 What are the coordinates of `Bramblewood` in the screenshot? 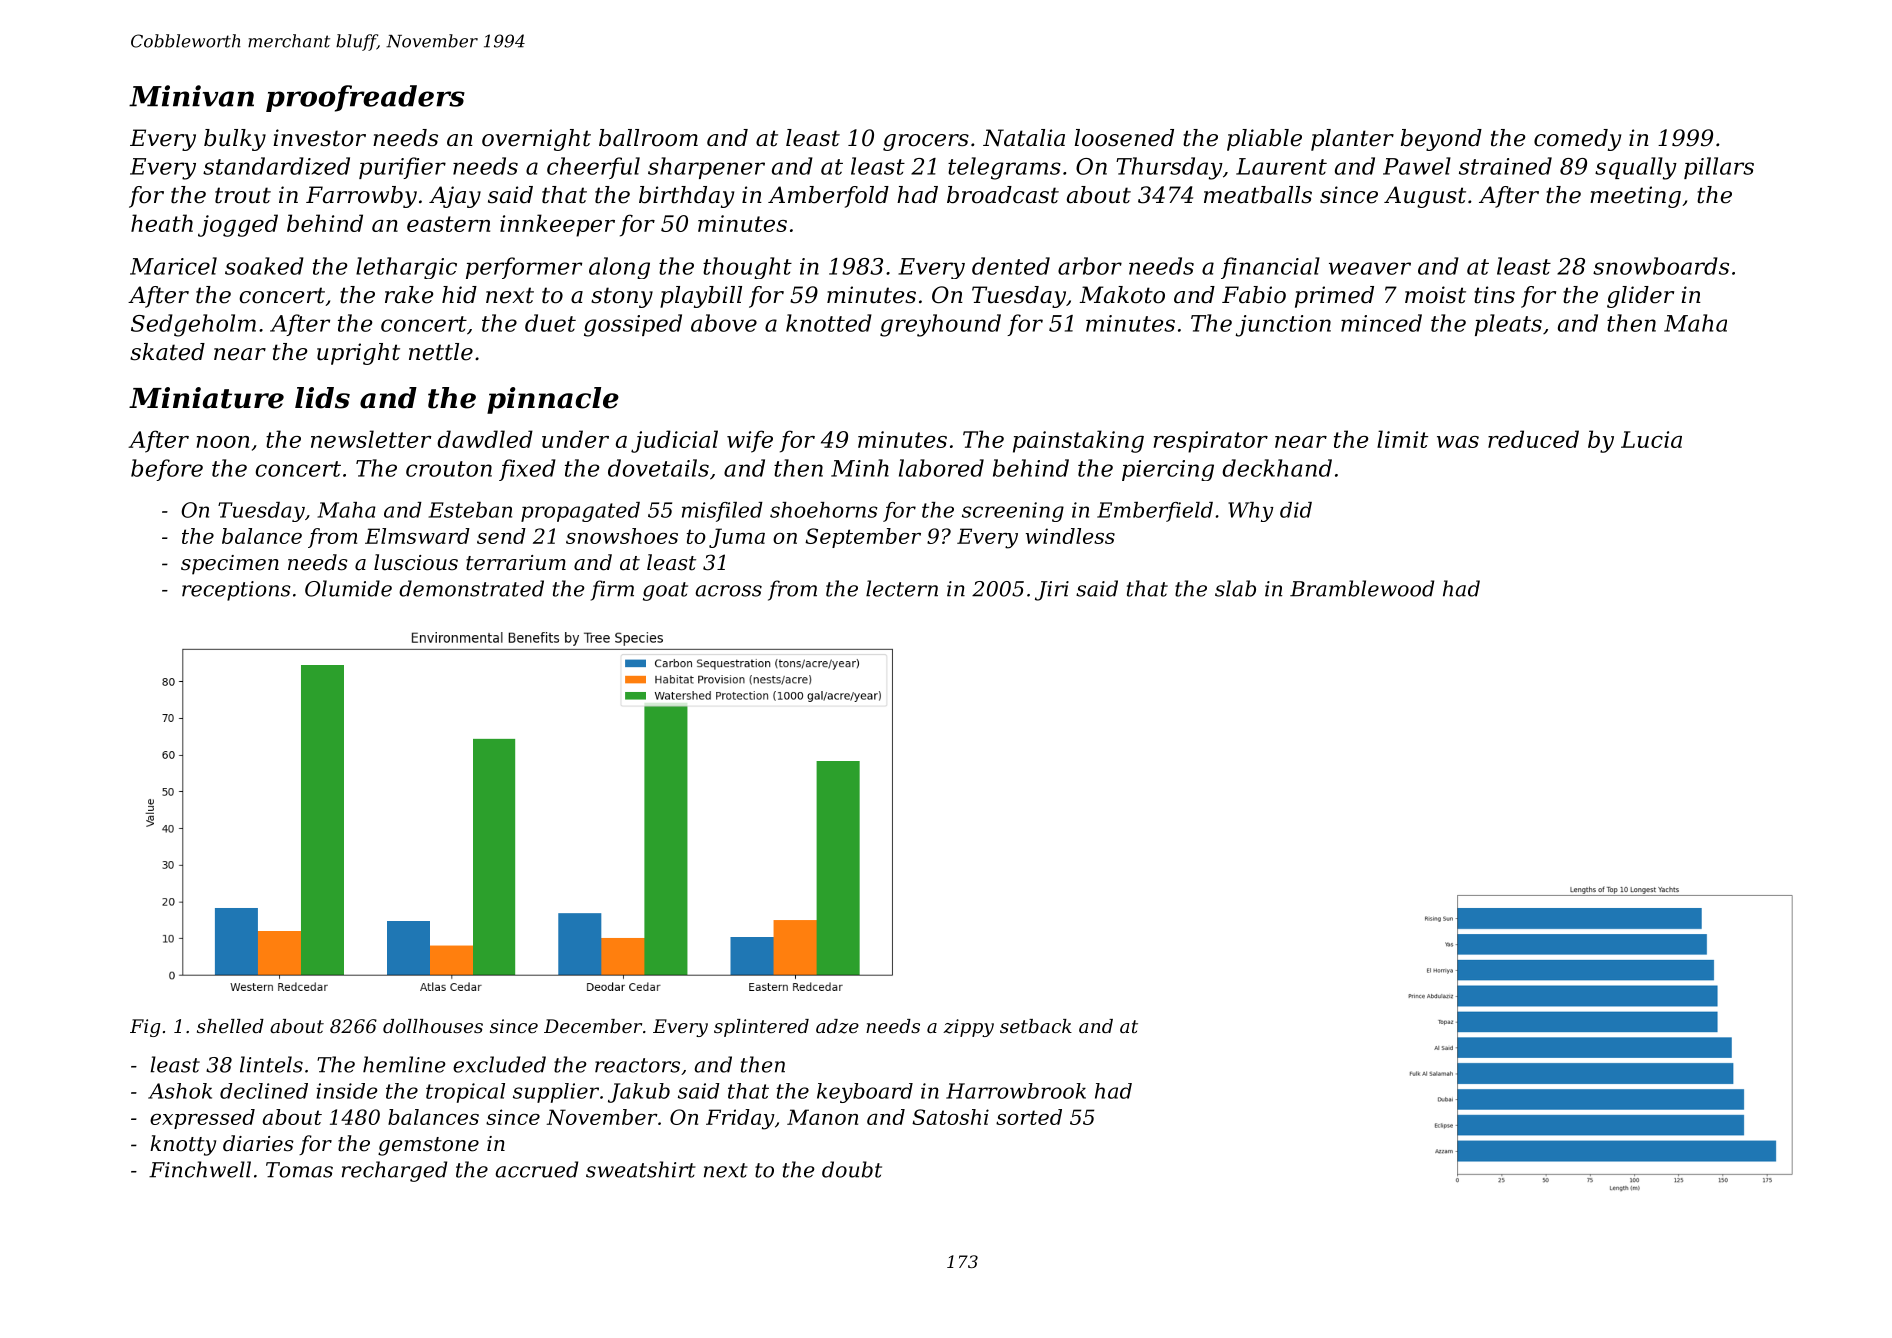 It's located at (1362, 588).
